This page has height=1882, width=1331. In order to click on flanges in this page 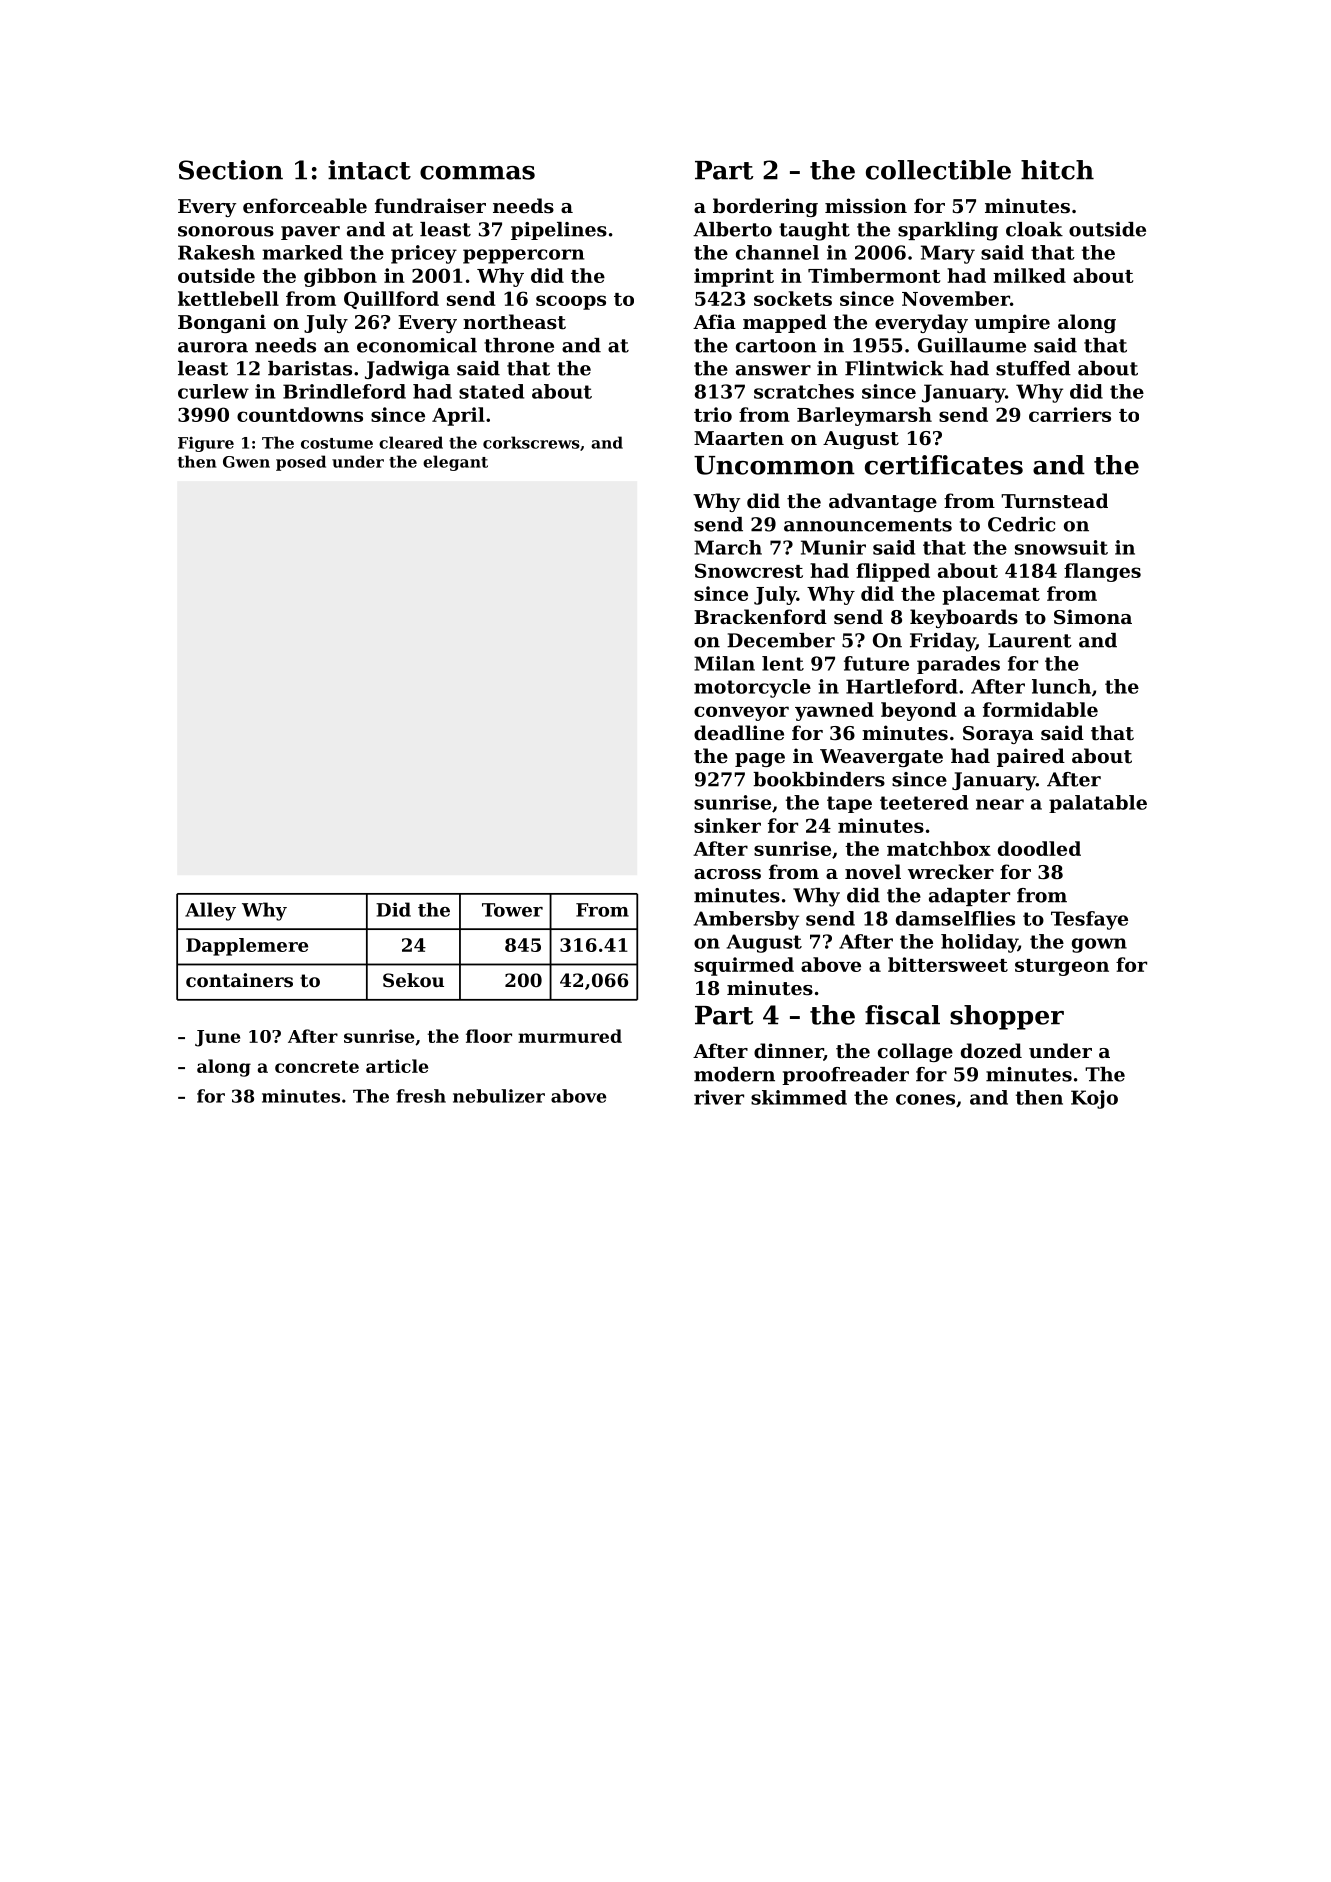, I will do `click(1102, 572)`.
